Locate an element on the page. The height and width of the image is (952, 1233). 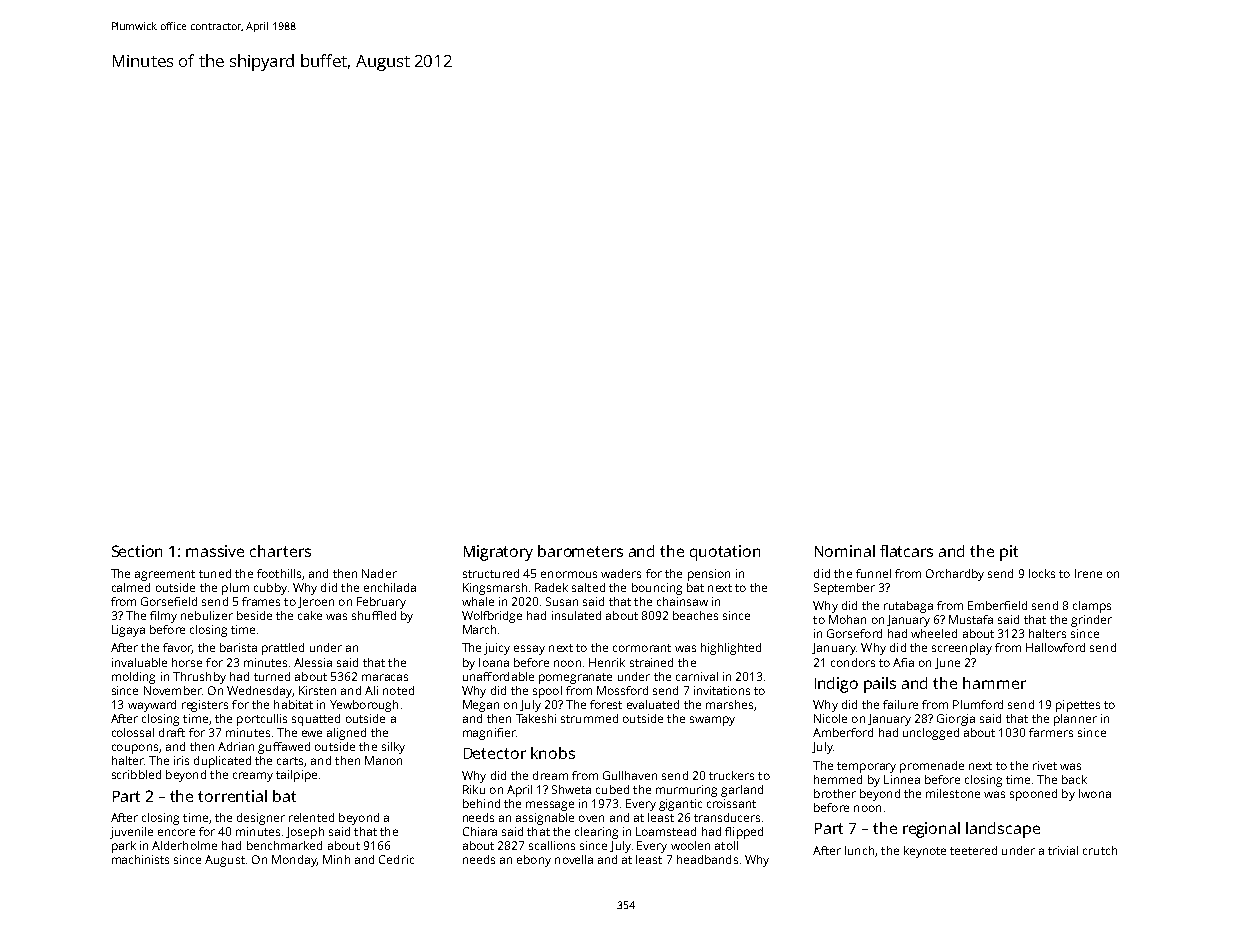
shuffled is located at coordinates (374, 615).
